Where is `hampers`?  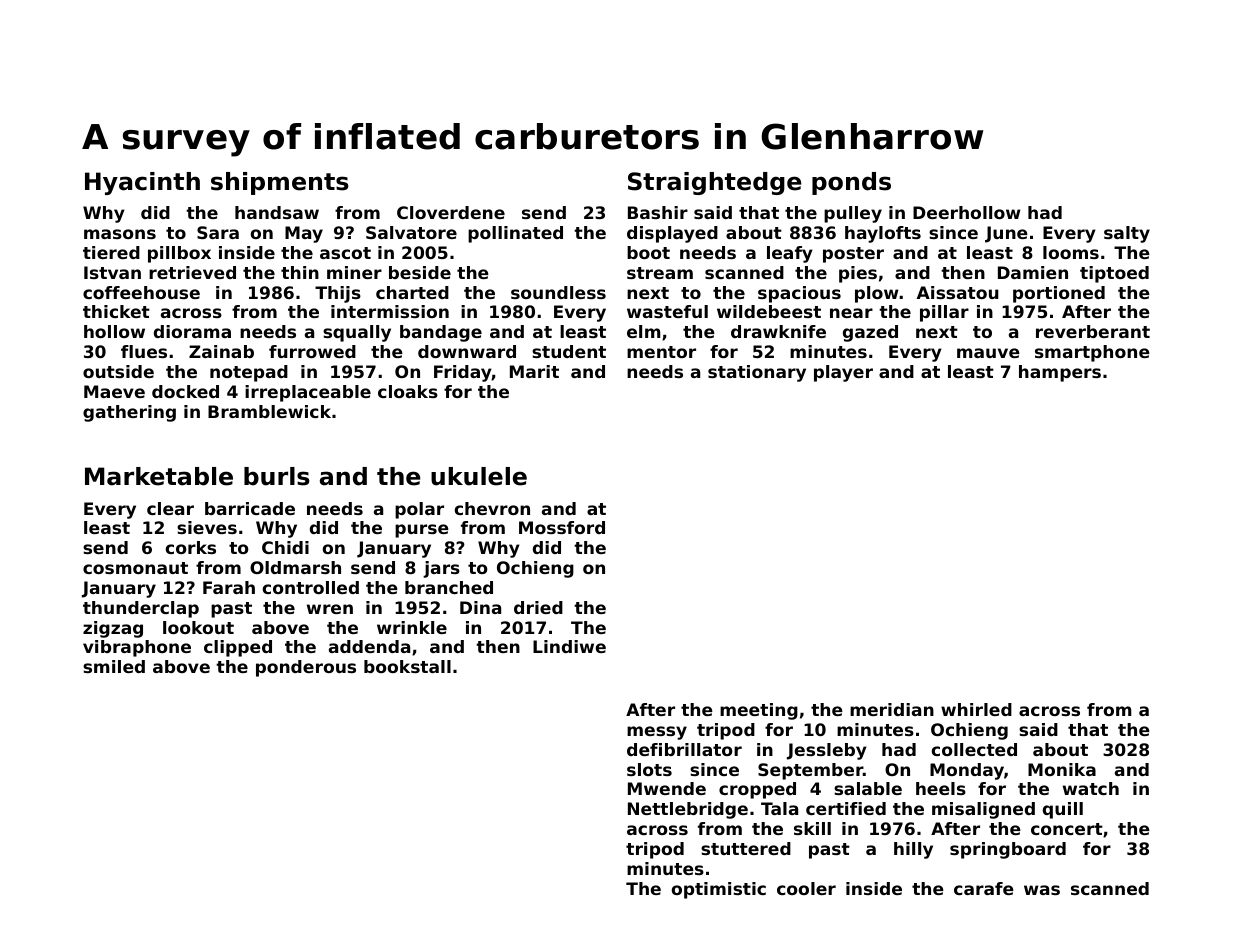
hampers is located at coordinates (1060, 373).
